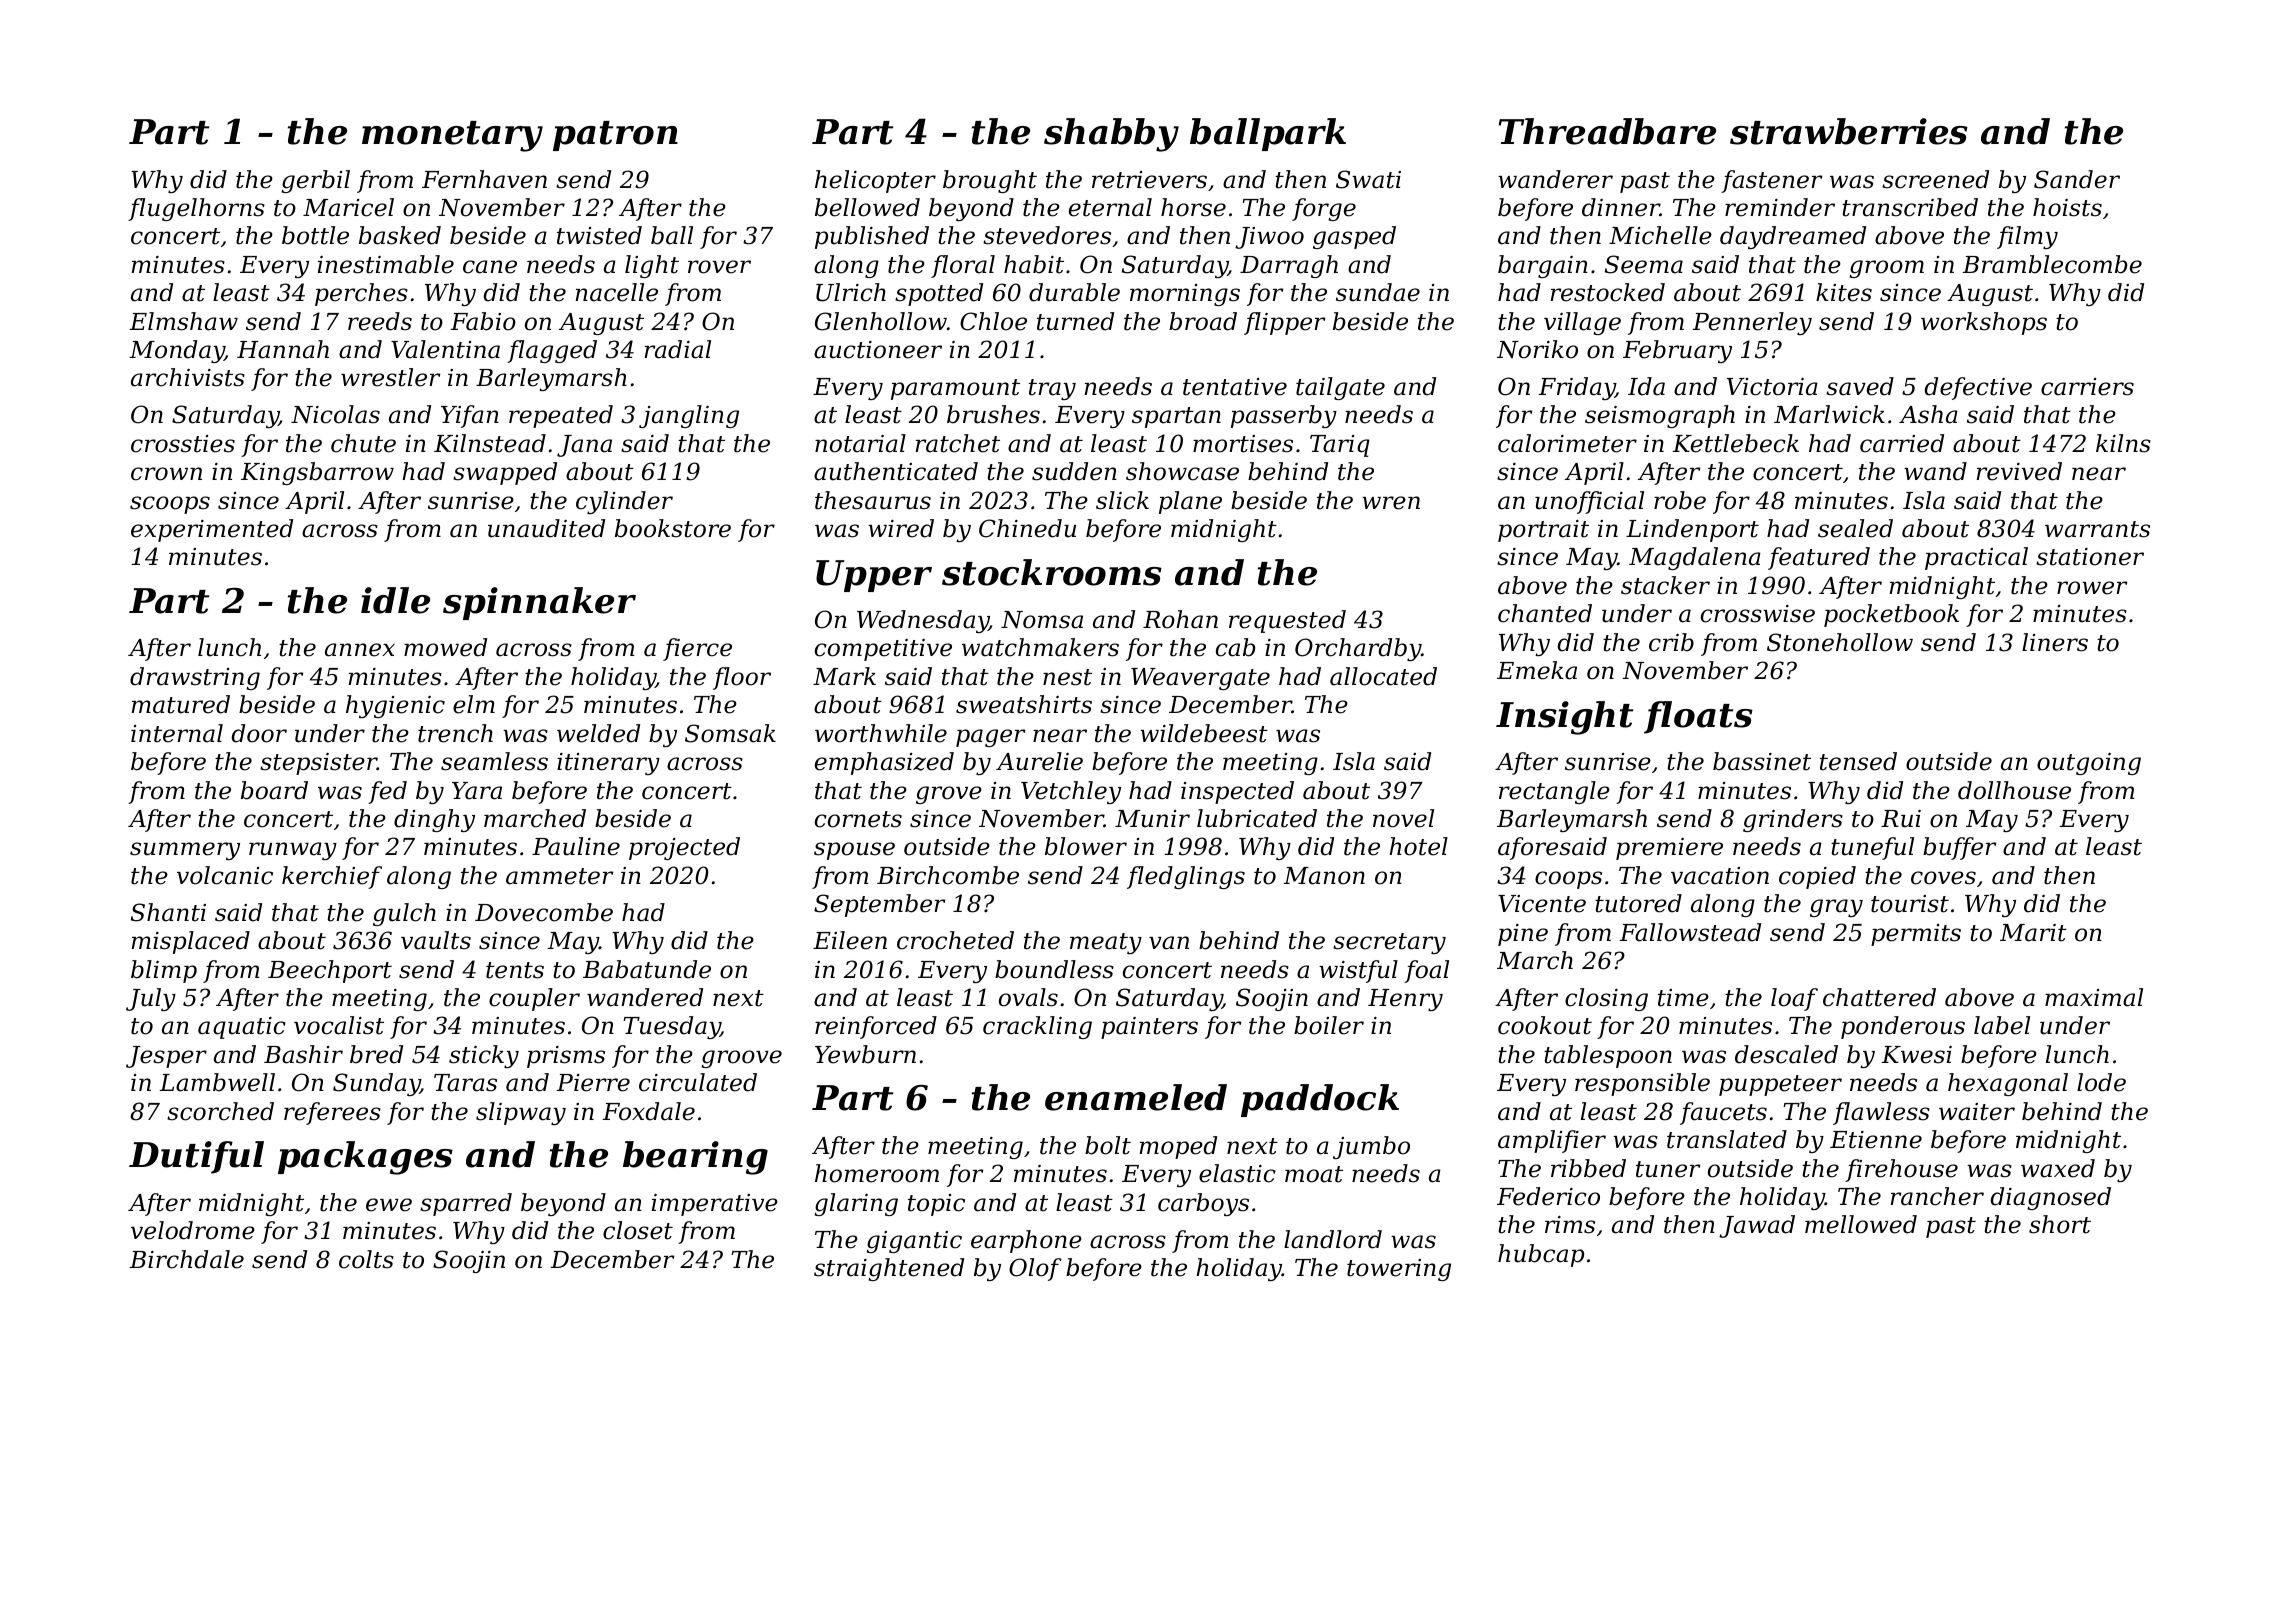 The image size is (2282, 1614). I want to click on straightened, so click(889, 1269).
